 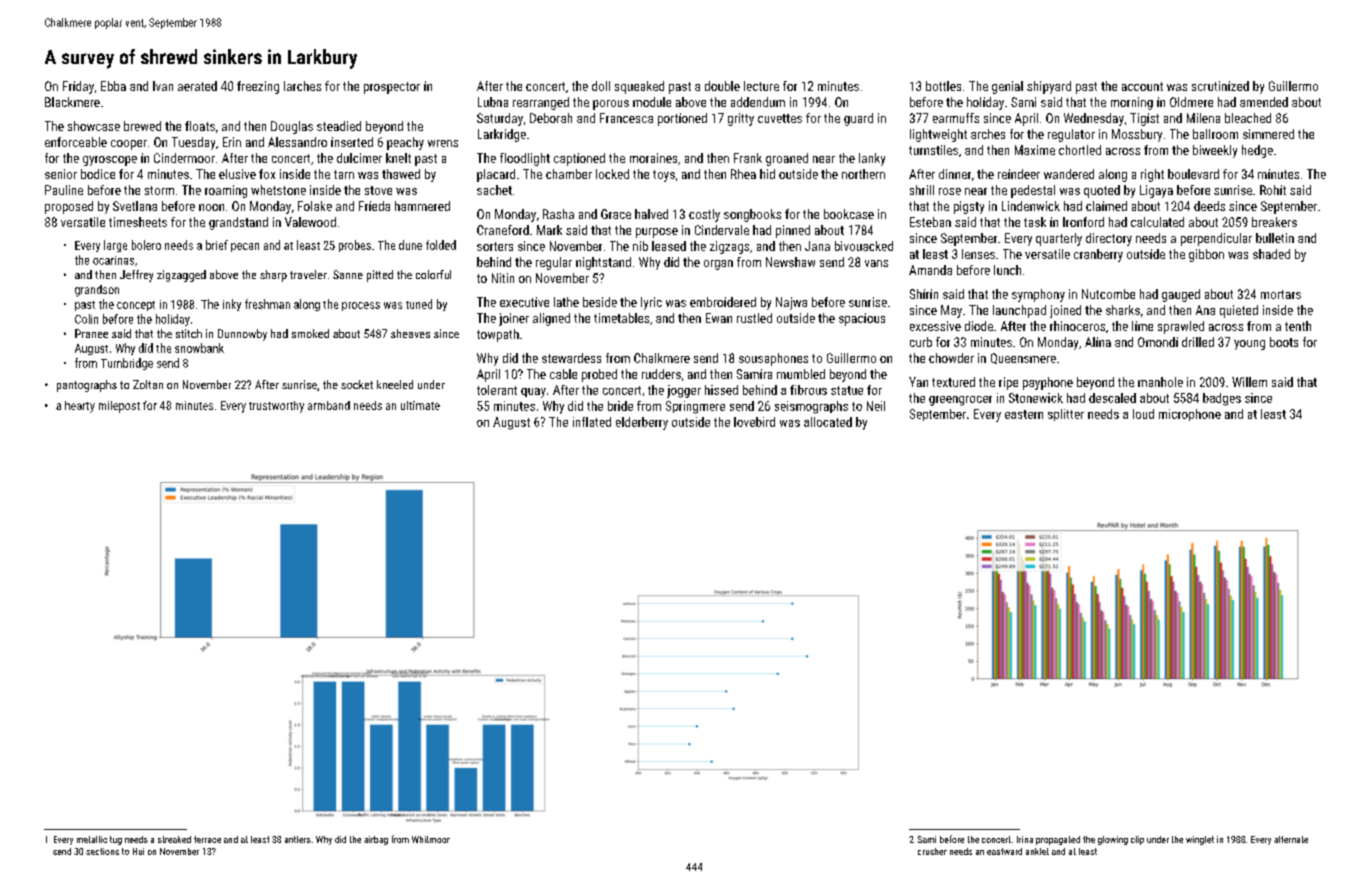 What do you see at coordinates (113, 86) in the page?
I see `Ebba` at bounding box center [113, 86].
